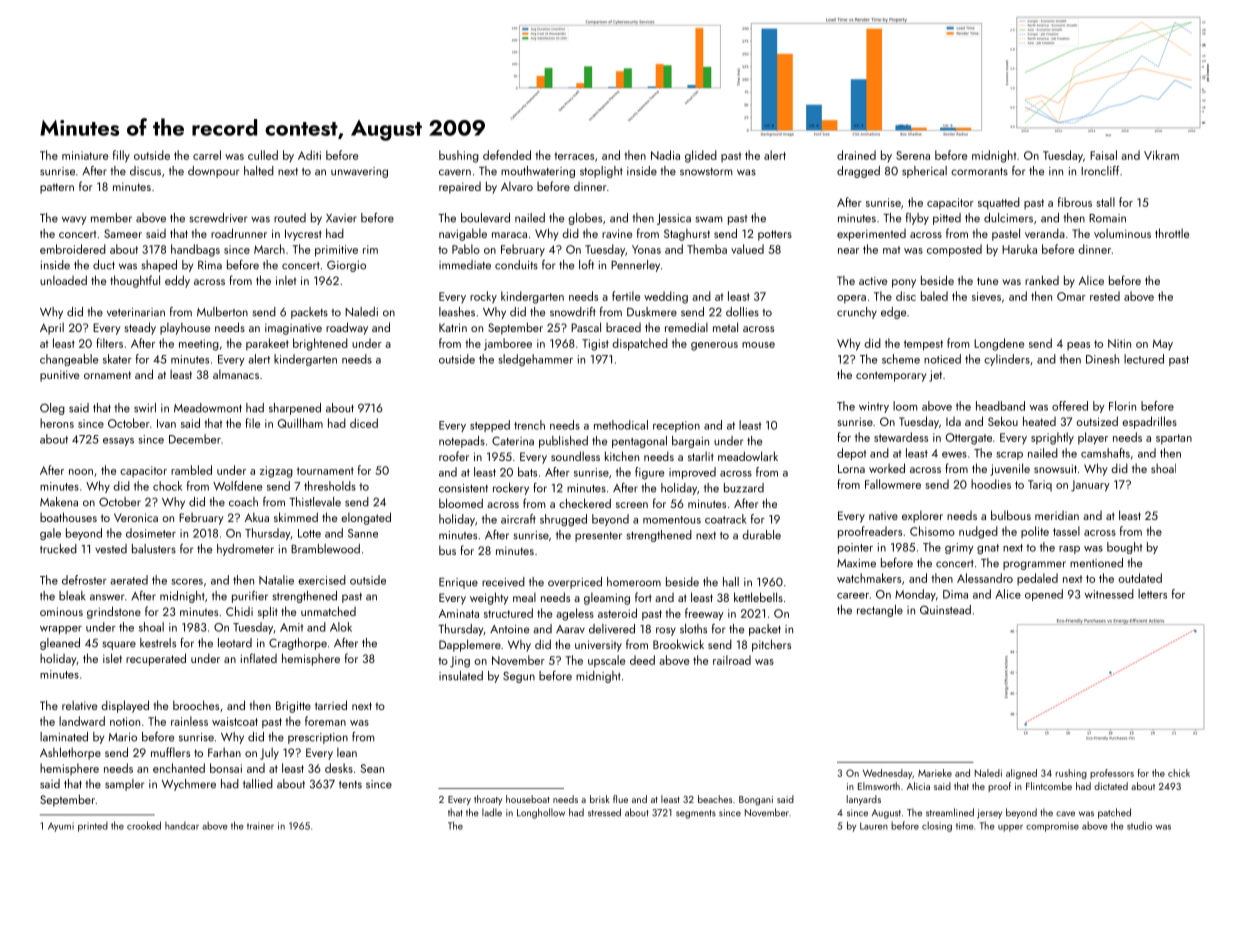 The image size is (1233, 952). Describe the element at coordinates (243, 502) in the page. I see `coach` at that location.
